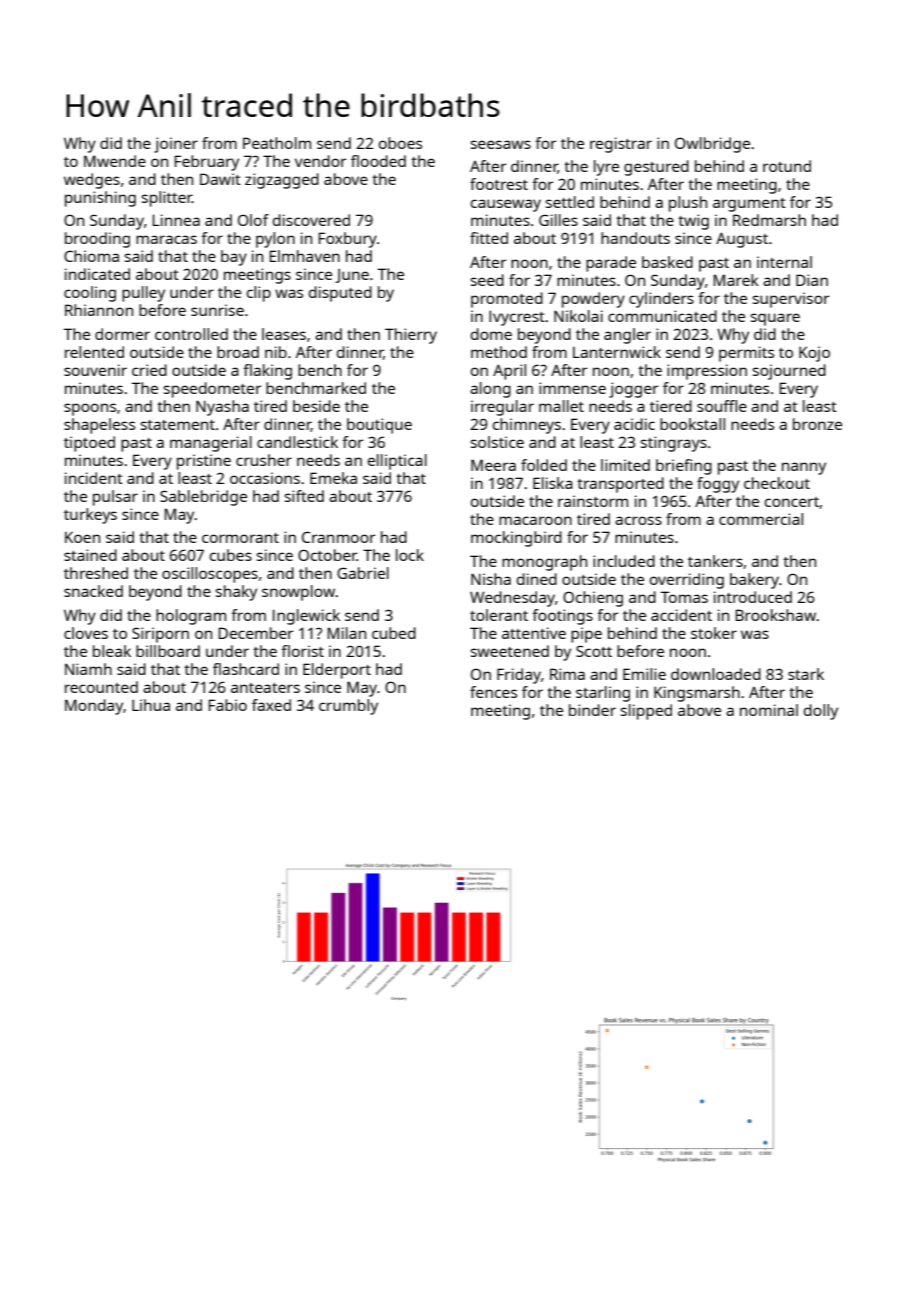 The height and width of the screenshot is (1316, 908). I want to click on bronze, so click(817, 424).
